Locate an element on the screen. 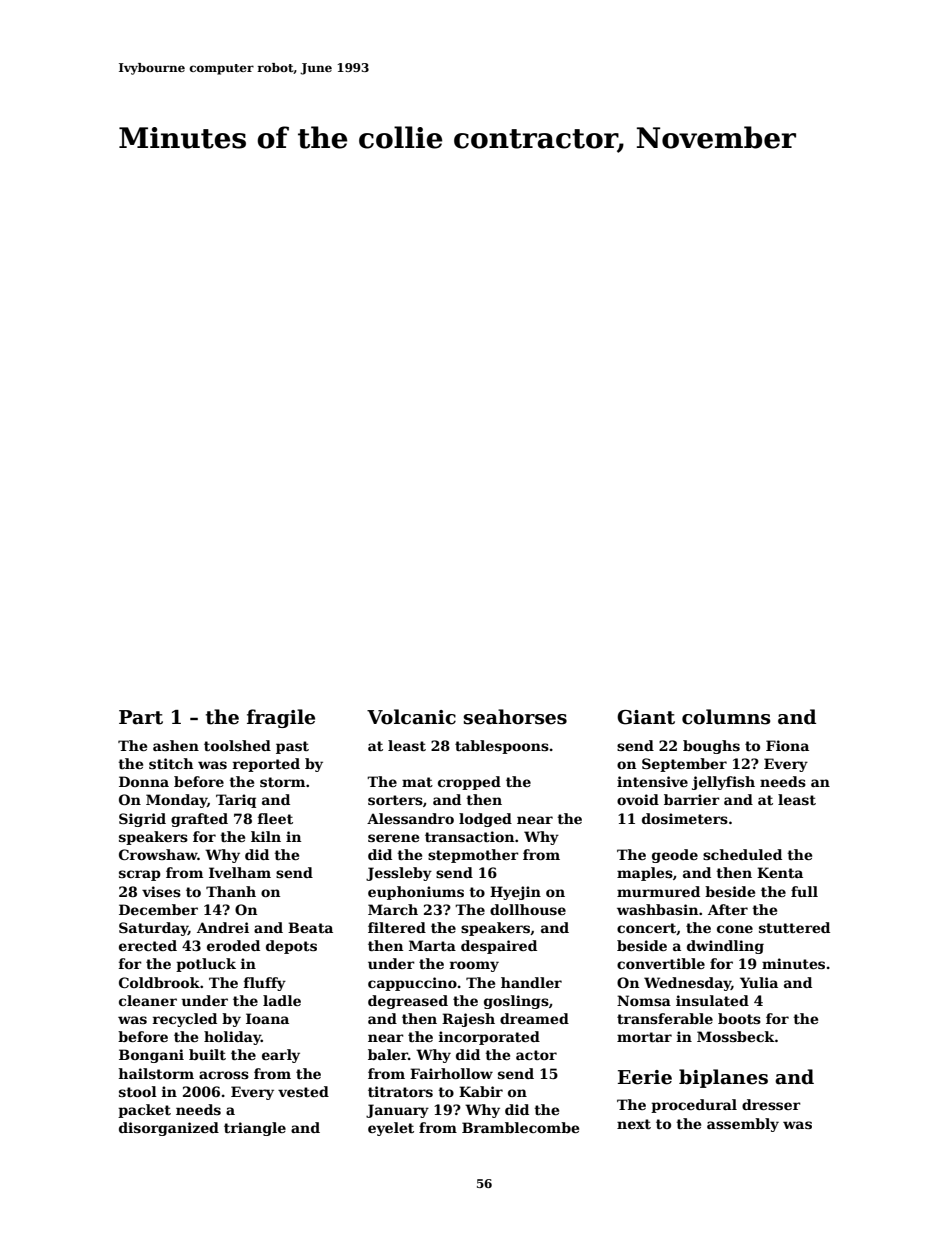 The height and width of the screenshot is (1233, 952). Thanh is located at coordinates (231, 891).
